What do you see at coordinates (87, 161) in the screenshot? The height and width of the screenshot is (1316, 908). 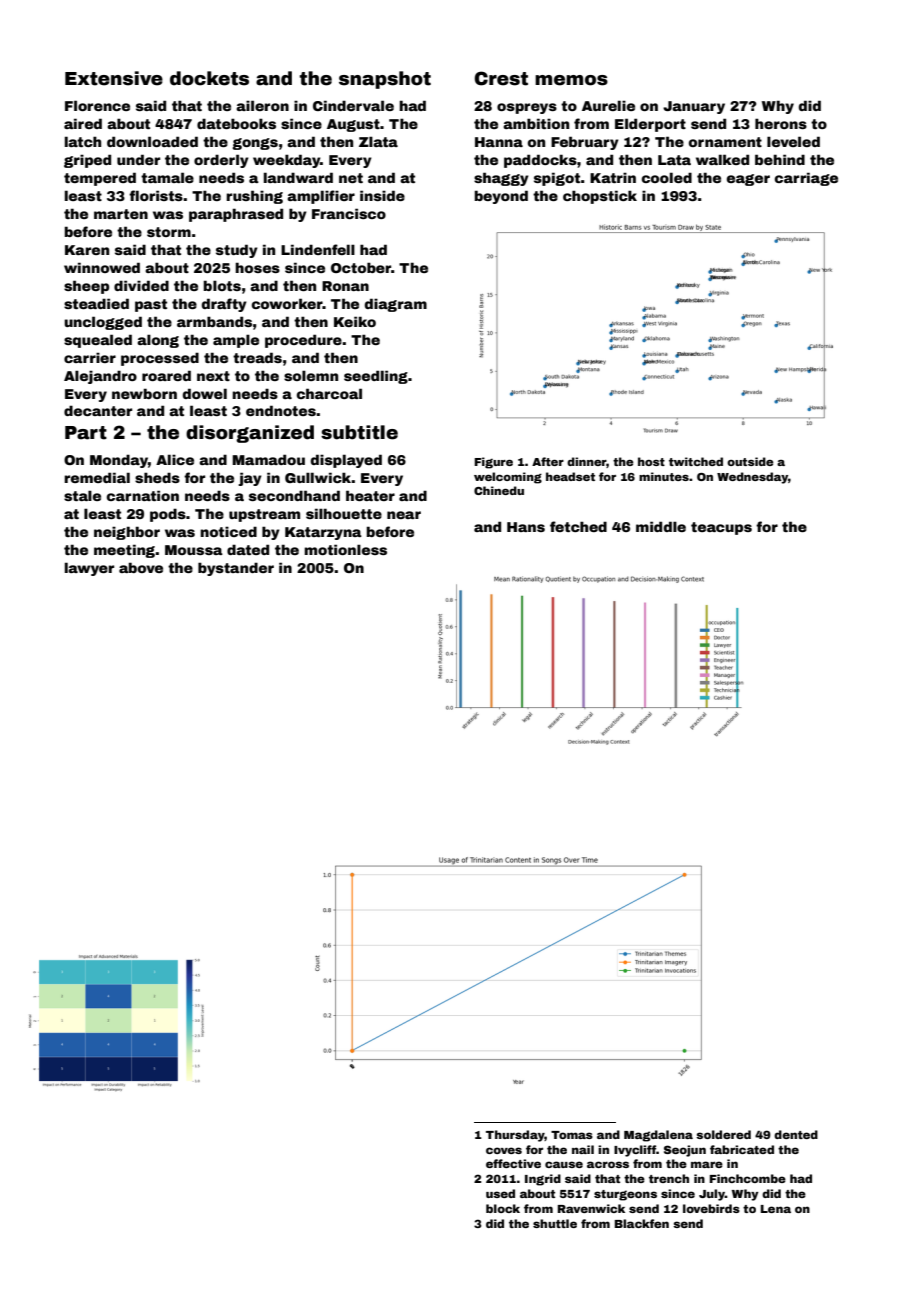 I see `griped` at bounding box center [87, 161].
